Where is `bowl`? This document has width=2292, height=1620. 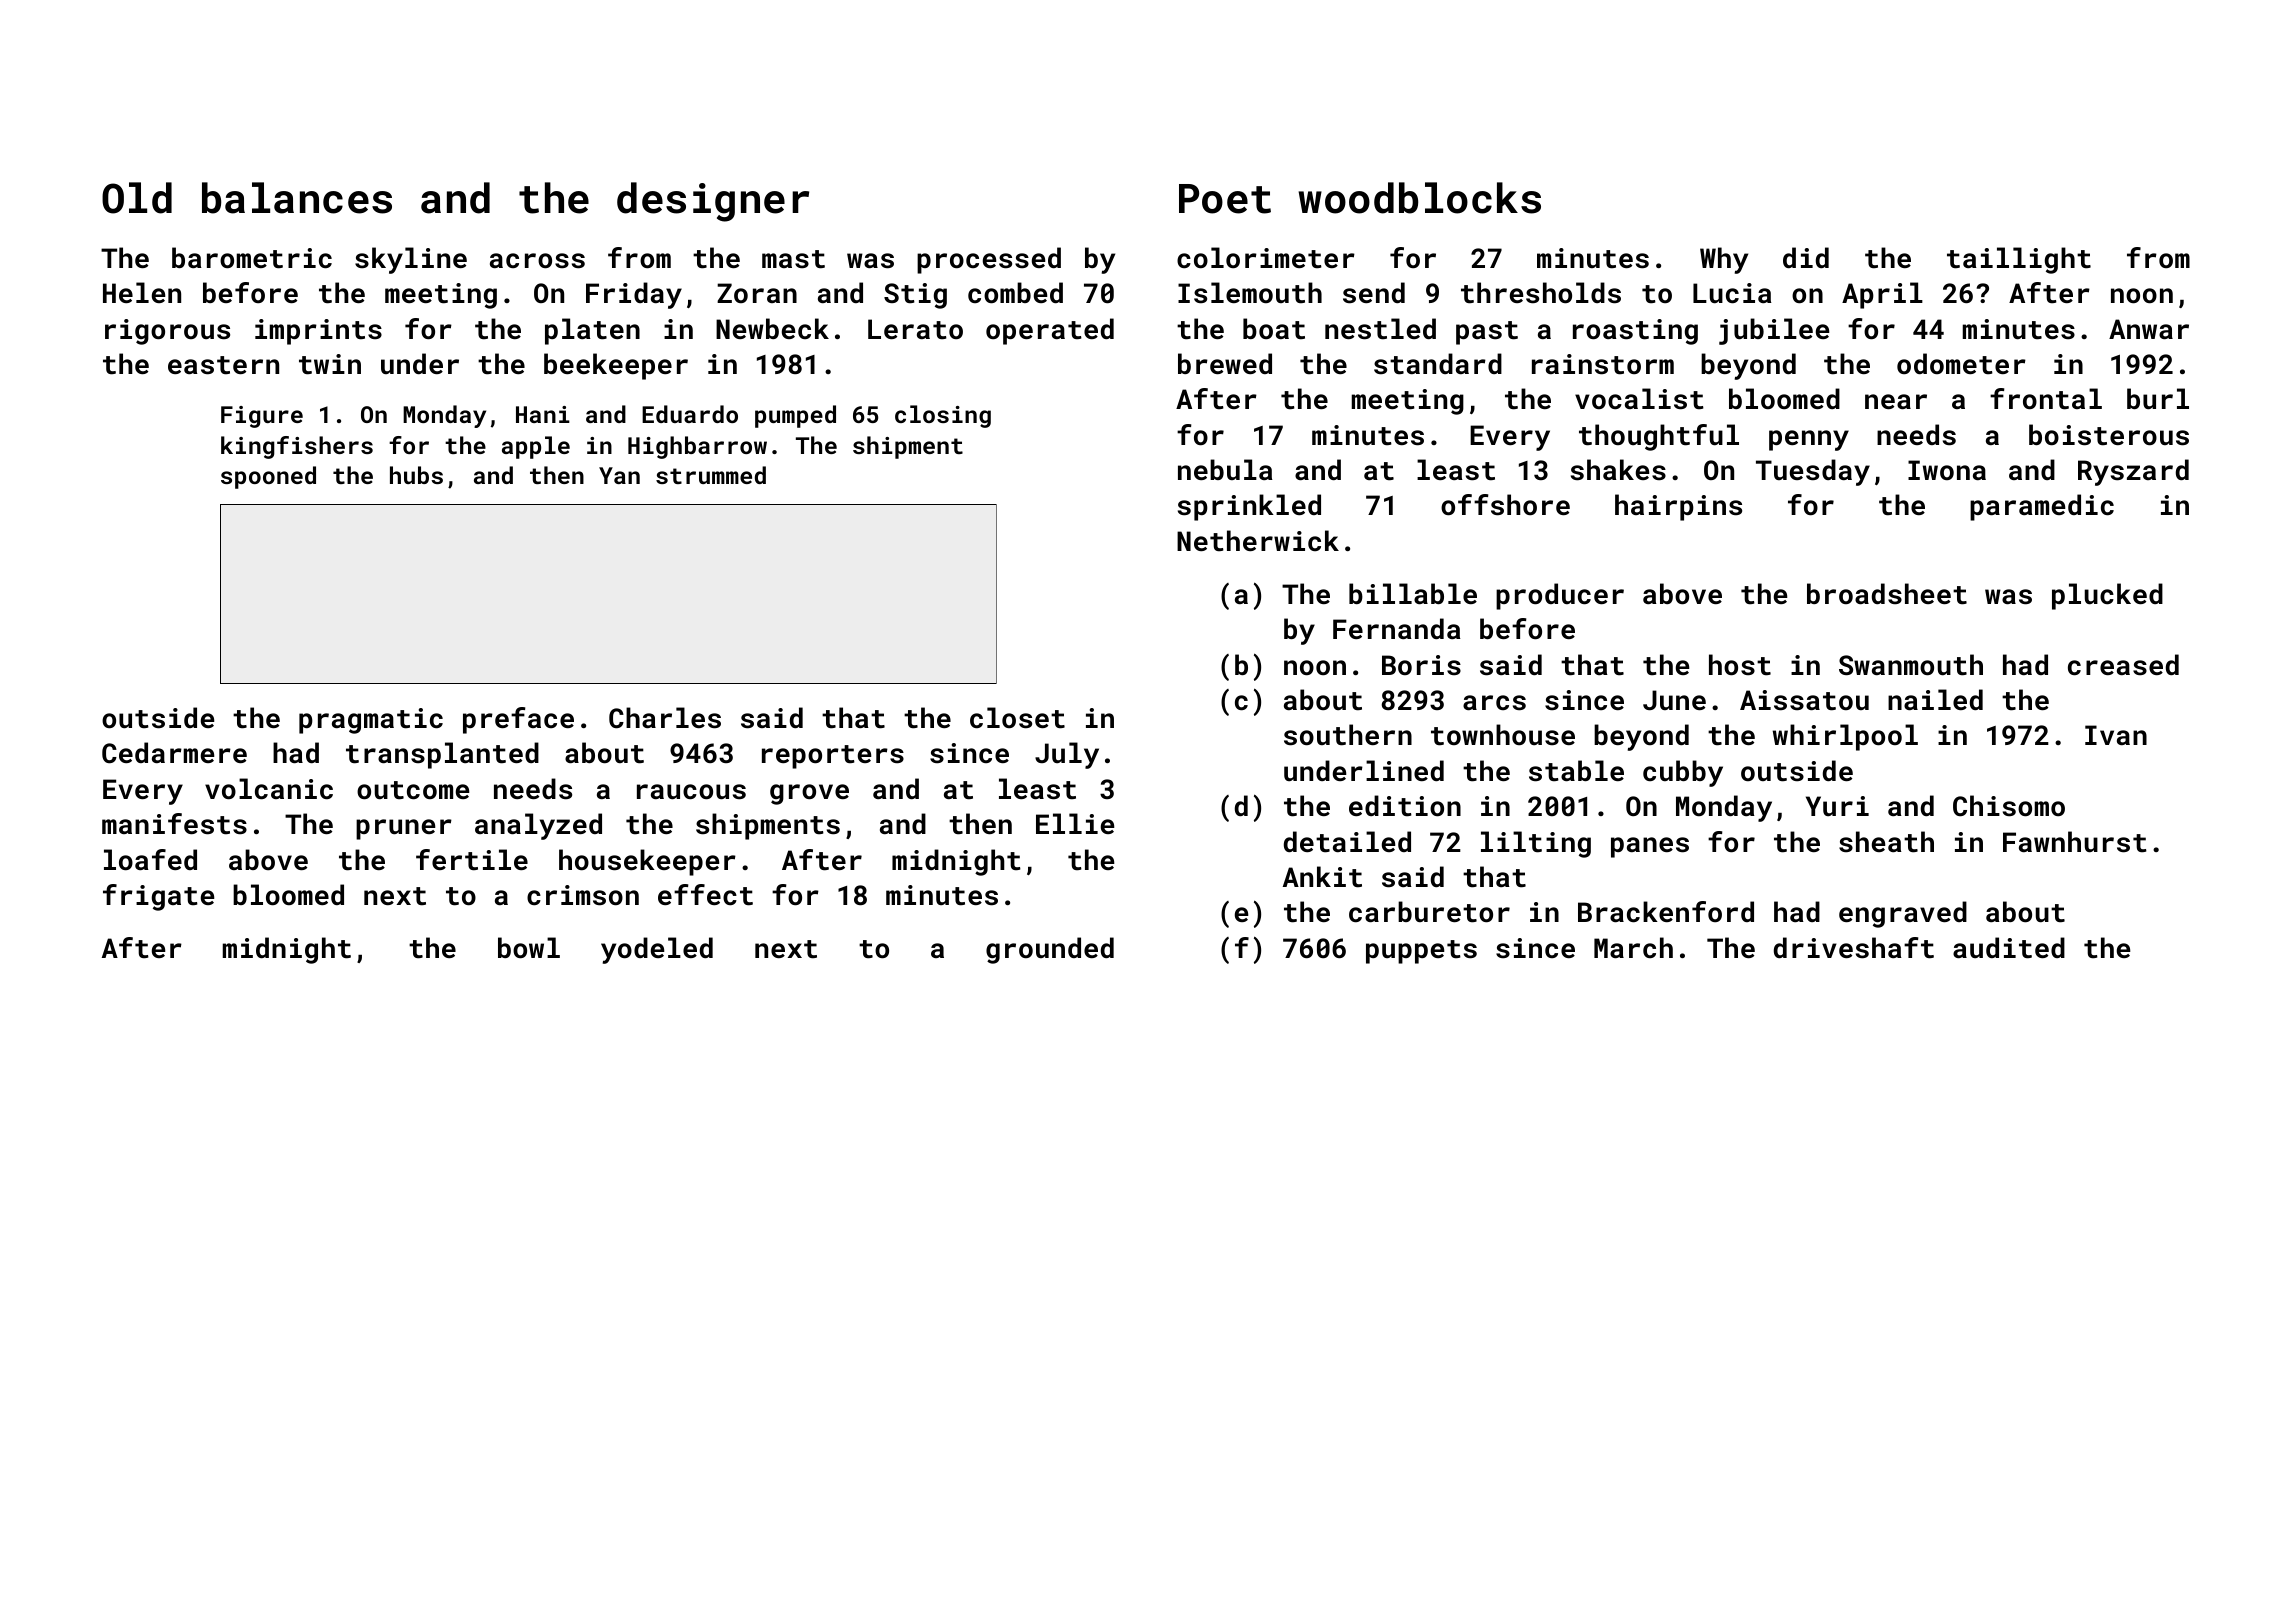 bowl is located at coordinates (529, 948).
